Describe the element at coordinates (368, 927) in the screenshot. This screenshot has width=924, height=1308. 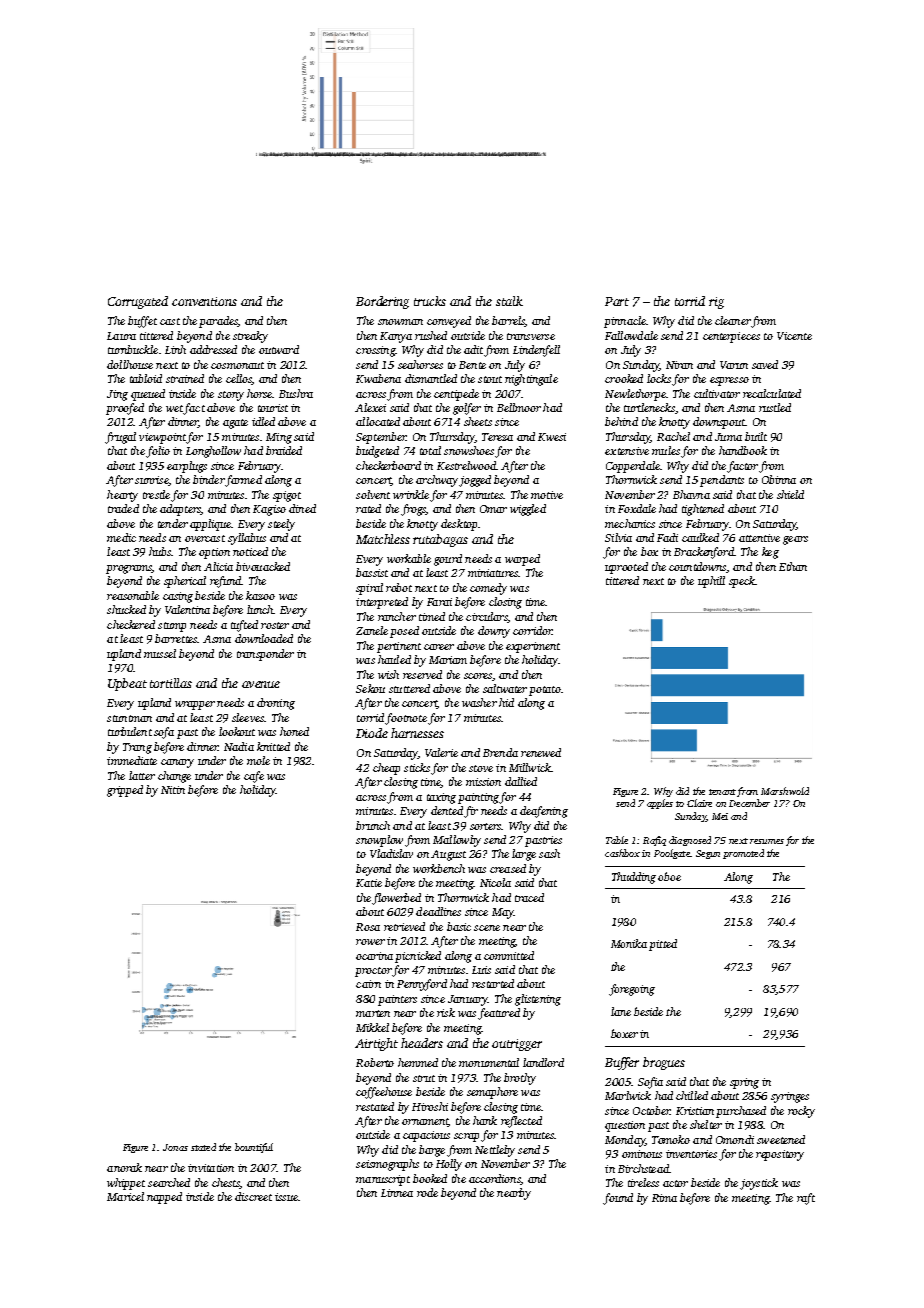
I see `Rosa` at that location.
